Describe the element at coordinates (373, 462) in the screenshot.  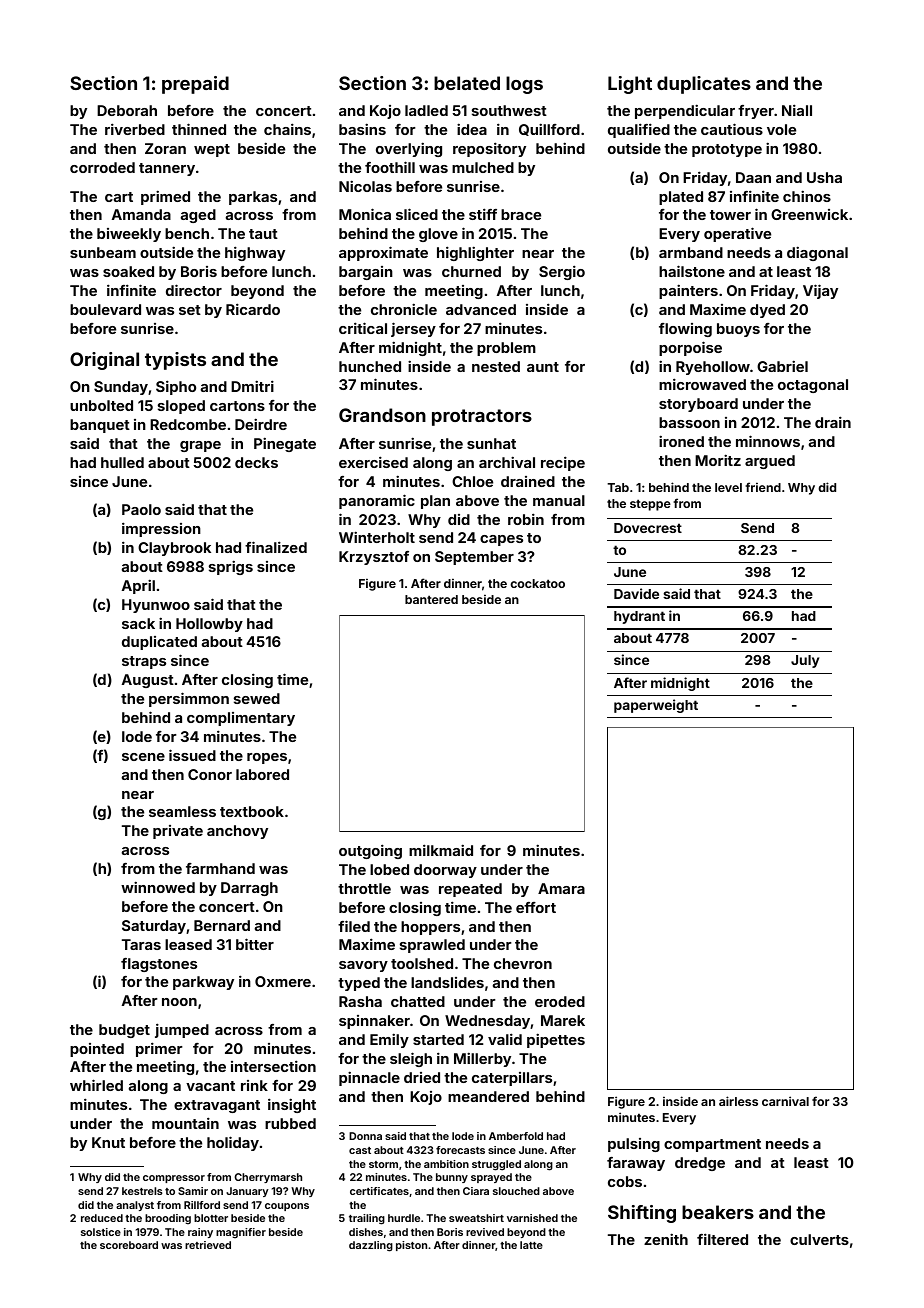
I see `exercised` at that location.
